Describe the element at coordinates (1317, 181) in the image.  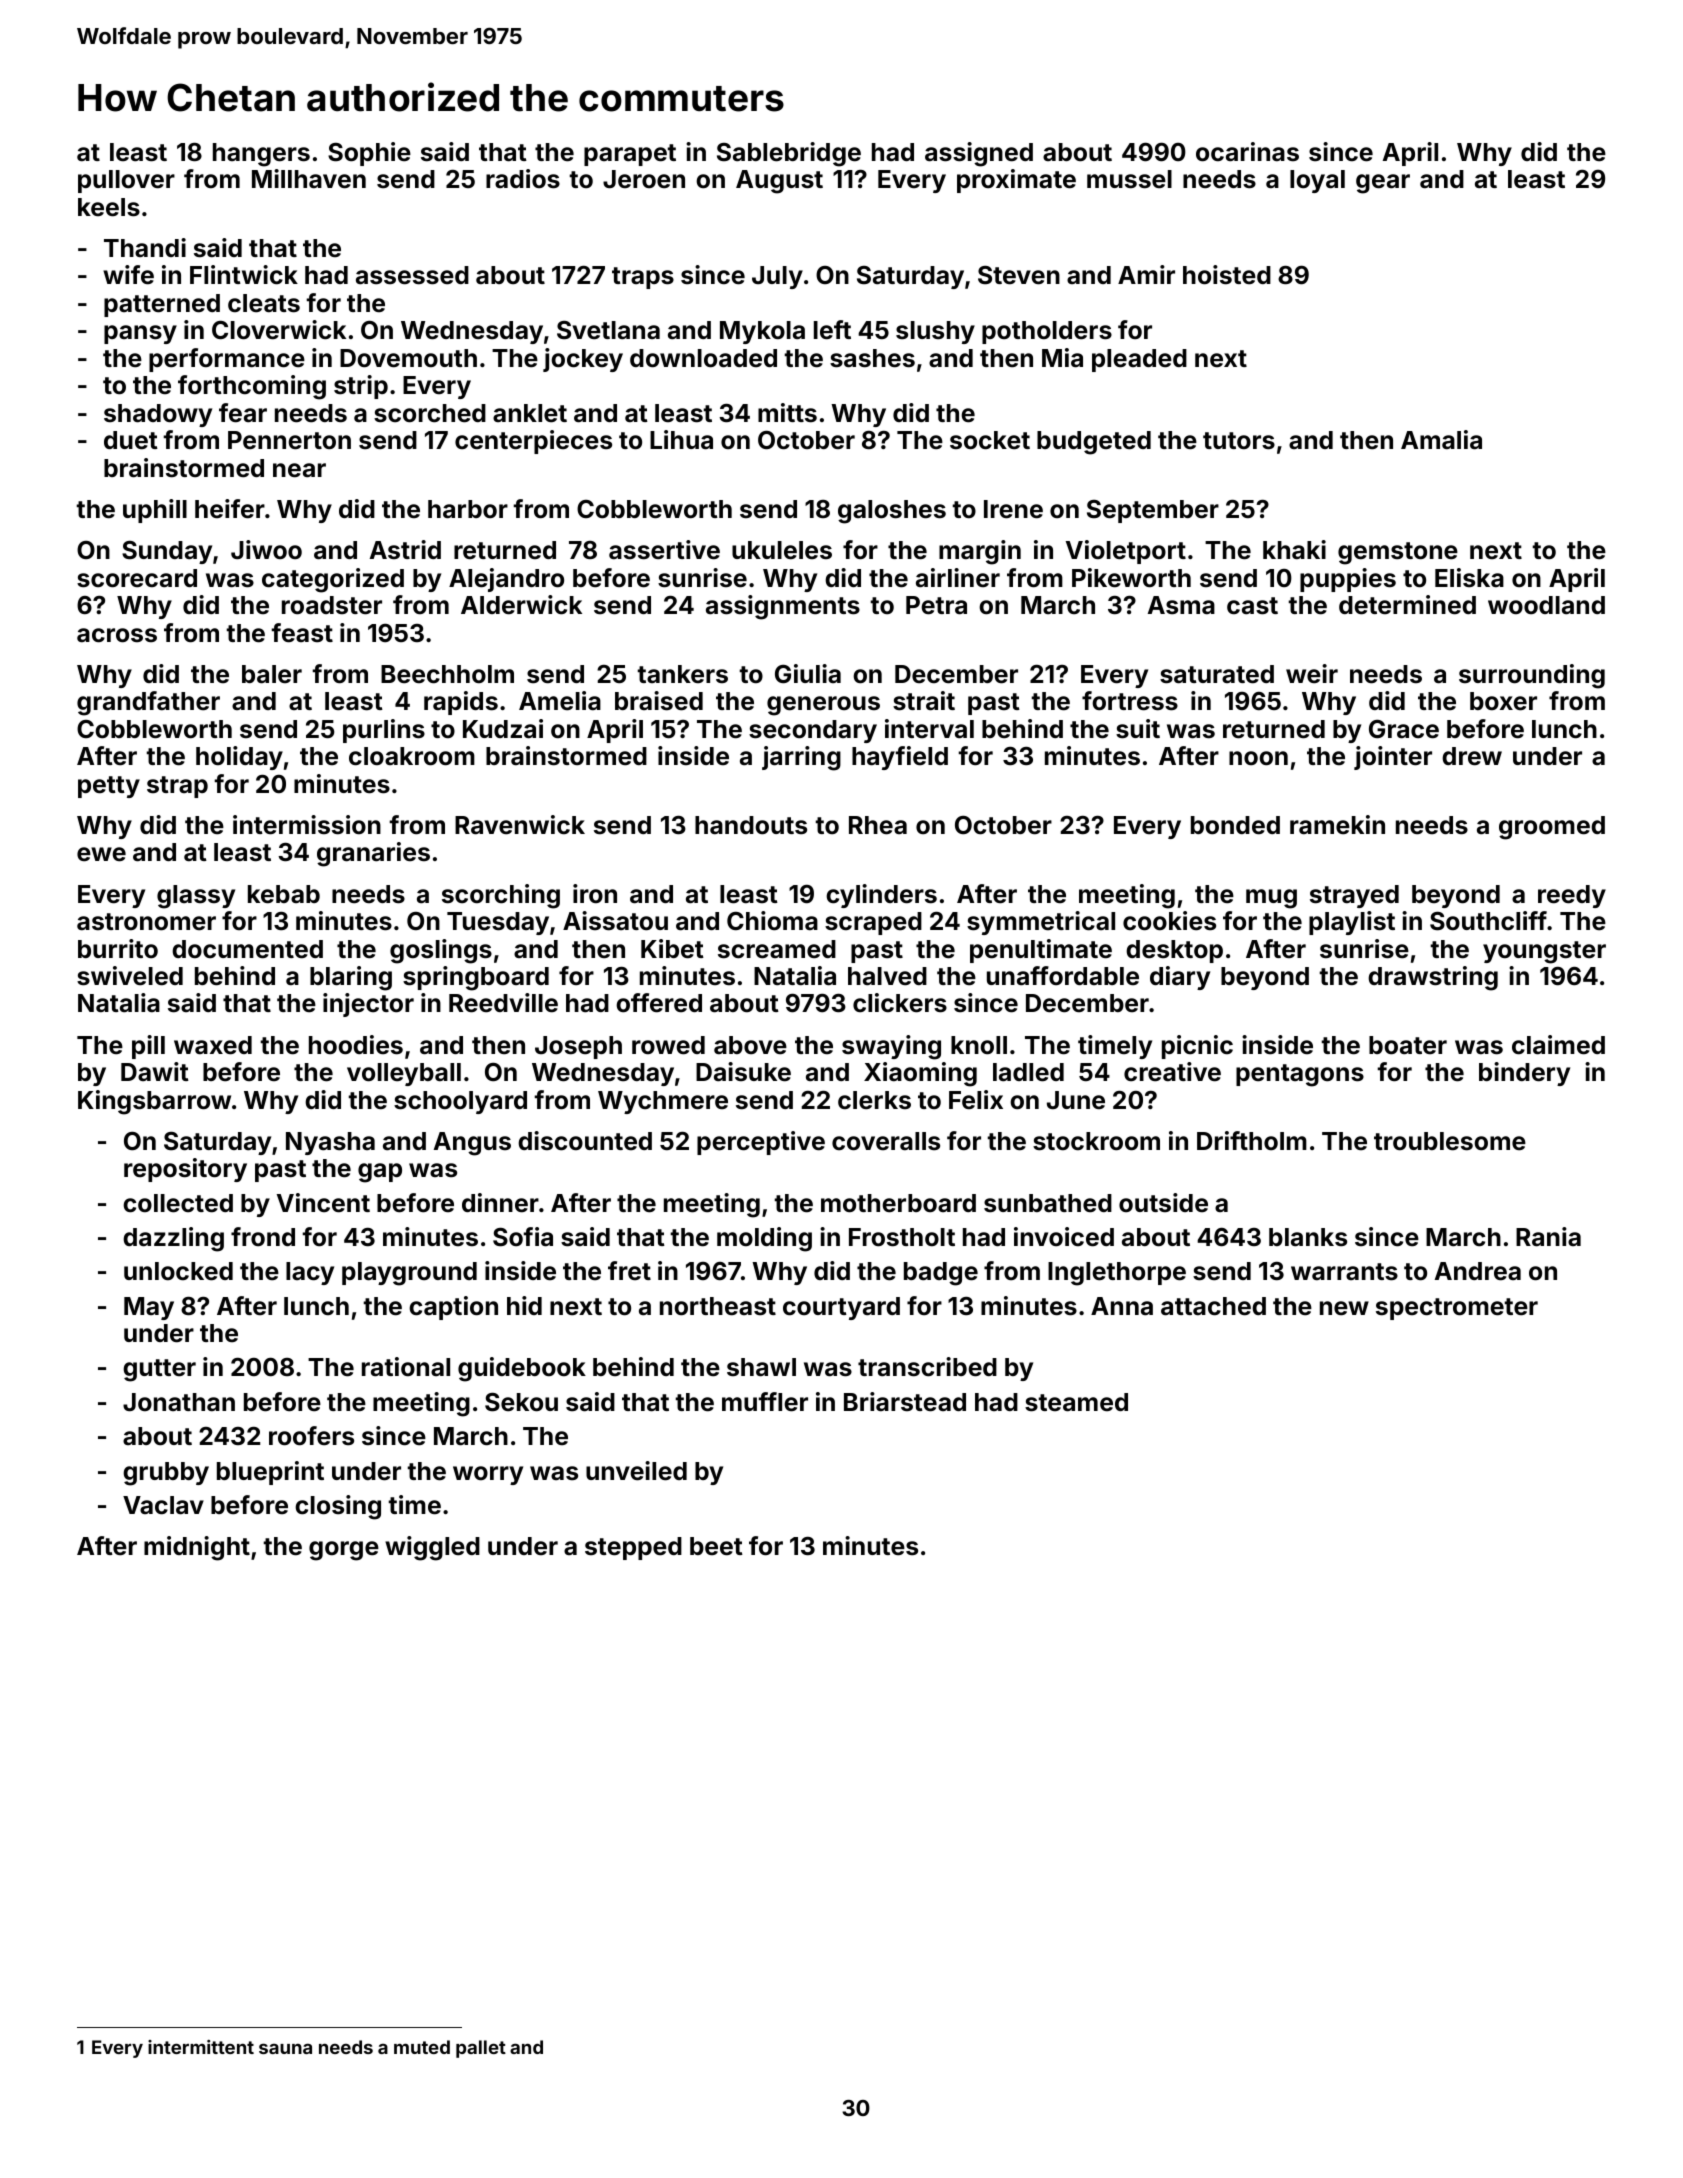
I see `loyal` at that location.
